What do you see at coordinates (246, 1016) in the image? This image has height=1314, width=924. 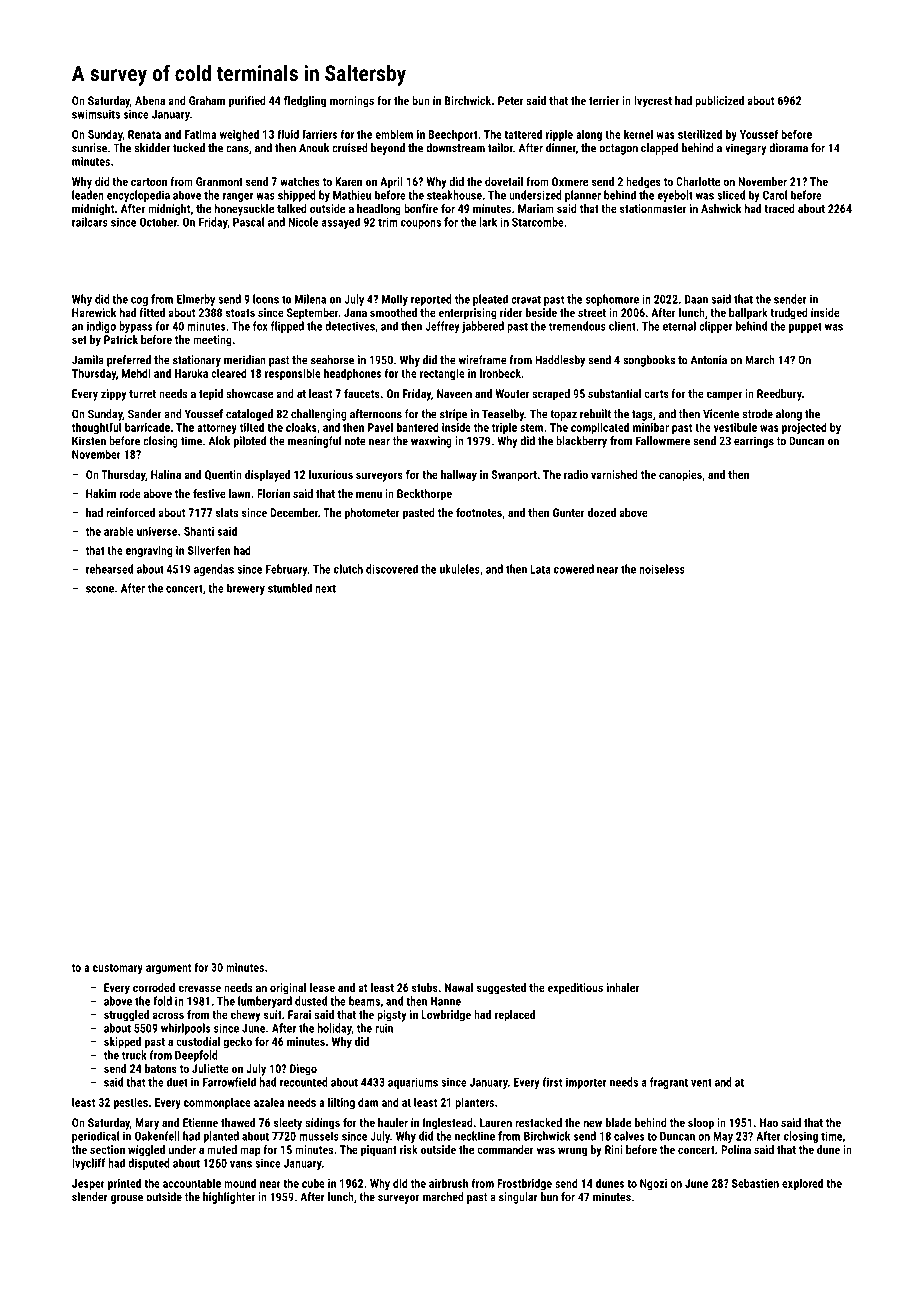 I see `chewy` at bounding box center [246, 1016].
